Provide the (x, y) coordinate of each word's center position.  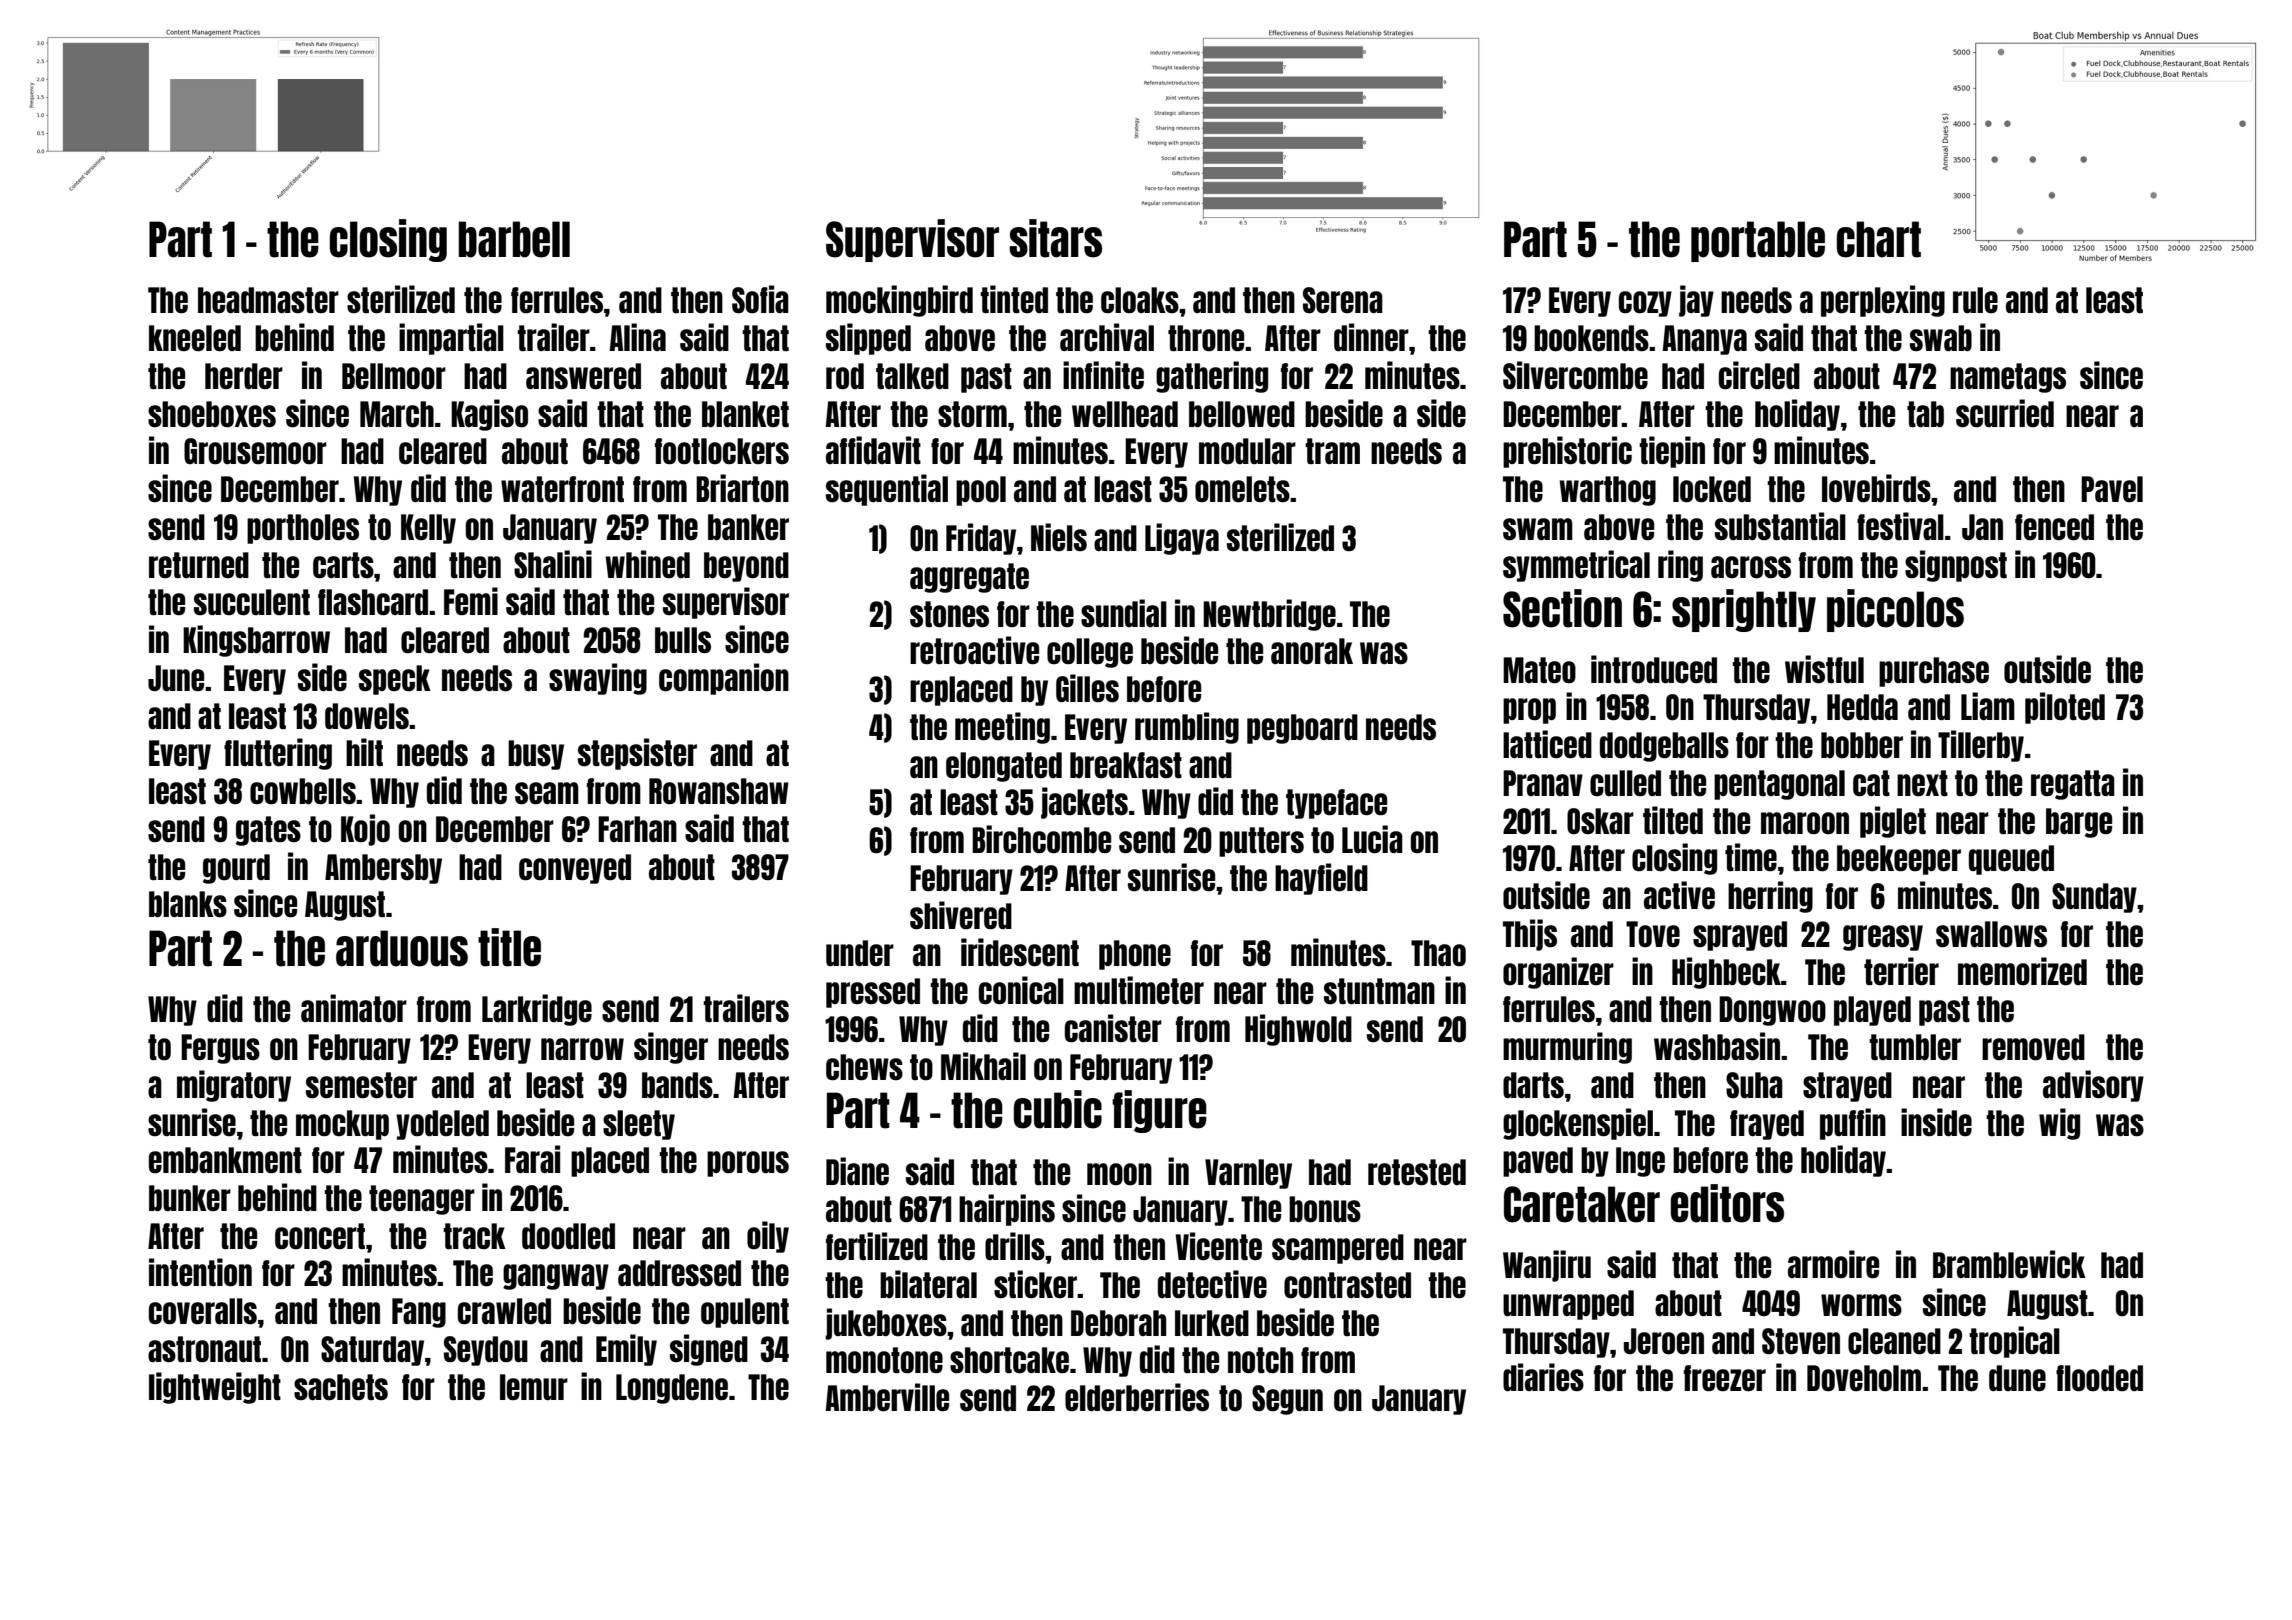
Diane (857, 1171)
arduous (402, 948)
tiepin (1672, 452)
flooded (2099, 1378)
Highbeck (1726, 973)
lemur (534, 1387)
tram (1332, 451)
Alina (637, 337)
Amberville (887, 1397)
